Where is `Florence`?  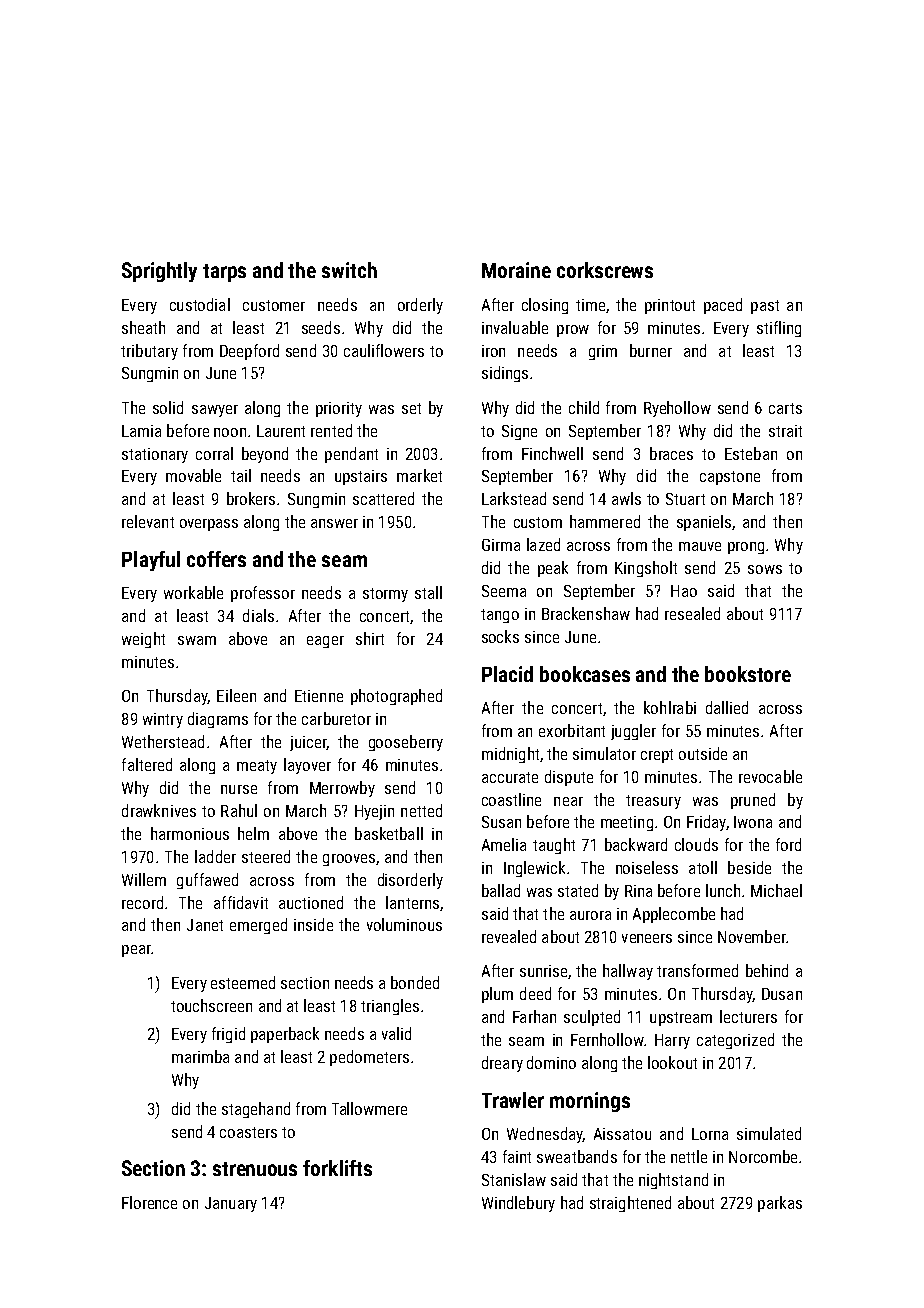 Florence is located at coordinates (149, 1202).
